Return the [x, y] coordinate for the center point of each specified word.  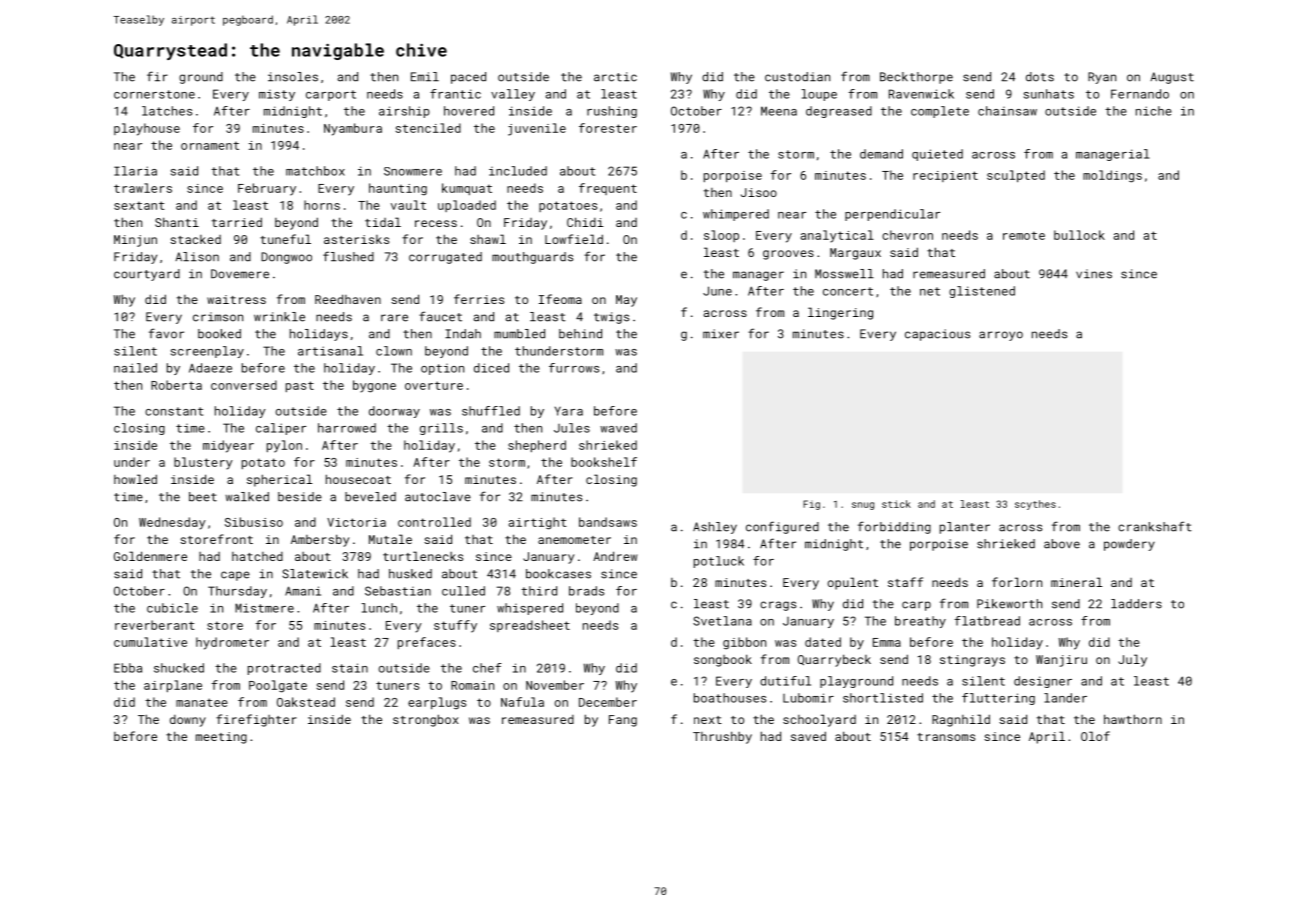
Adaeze [210, 368]
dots [1040, 77]
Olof [1095, 736]
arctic [615, 77]
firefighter [256, 720]
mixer [721, 334]
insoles [293, 77]
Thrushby [722, 737]
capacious [937, 335]
